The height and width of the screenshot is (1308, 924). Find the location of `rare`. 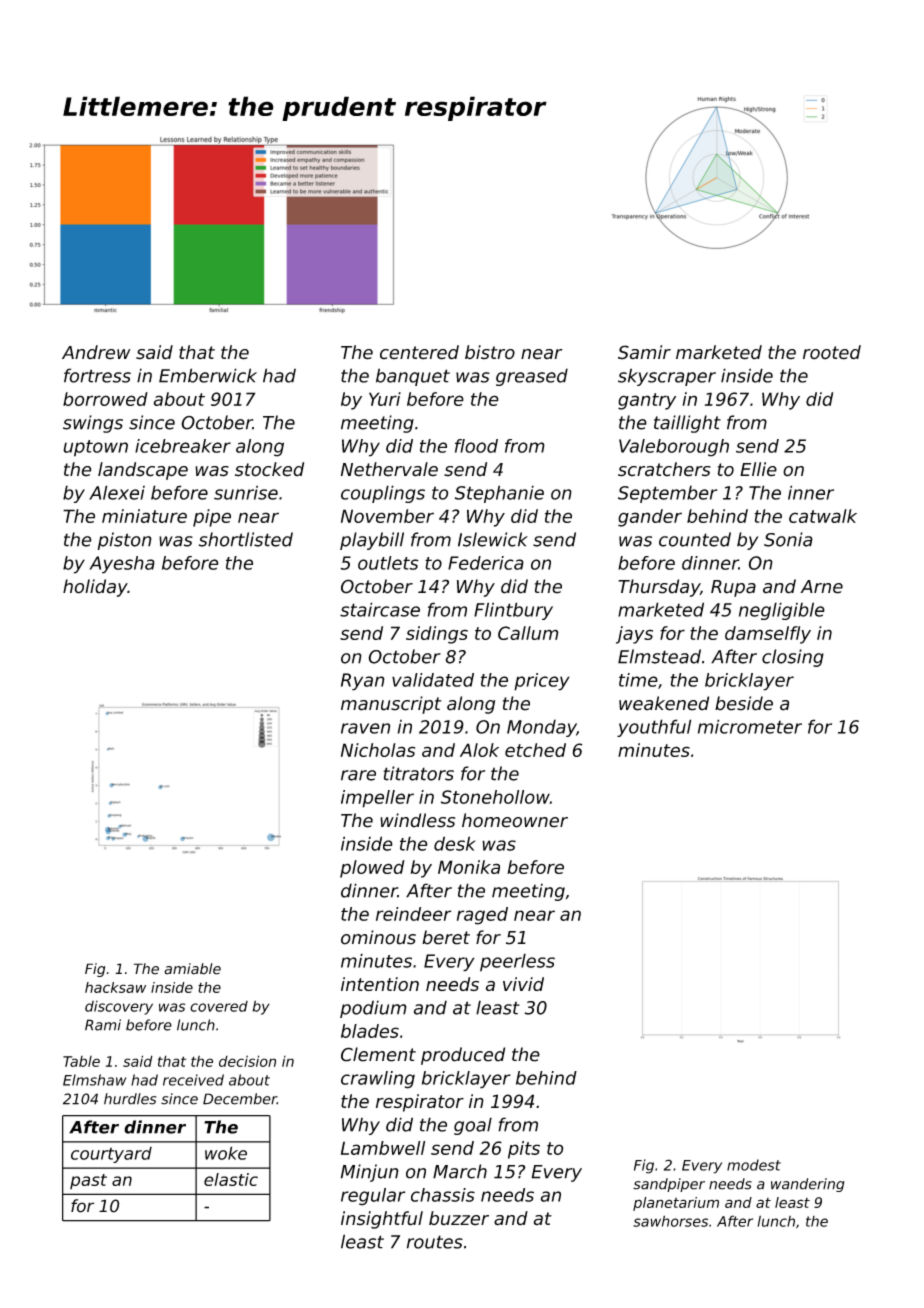

rare is located at coordinates (358, 775).
